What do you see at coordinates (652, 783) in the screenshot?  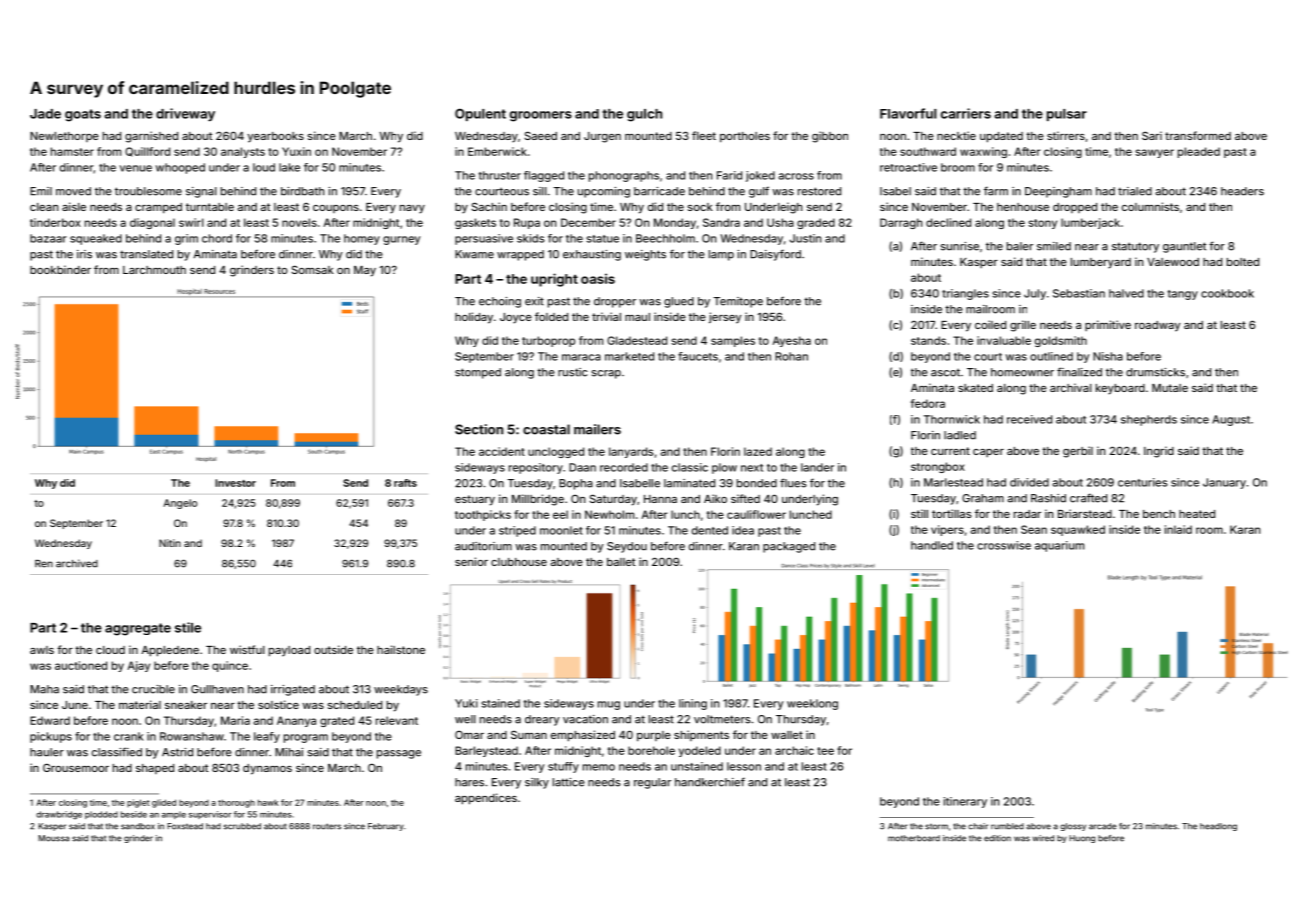 I see `regular` at bounding box center [652, 783].
